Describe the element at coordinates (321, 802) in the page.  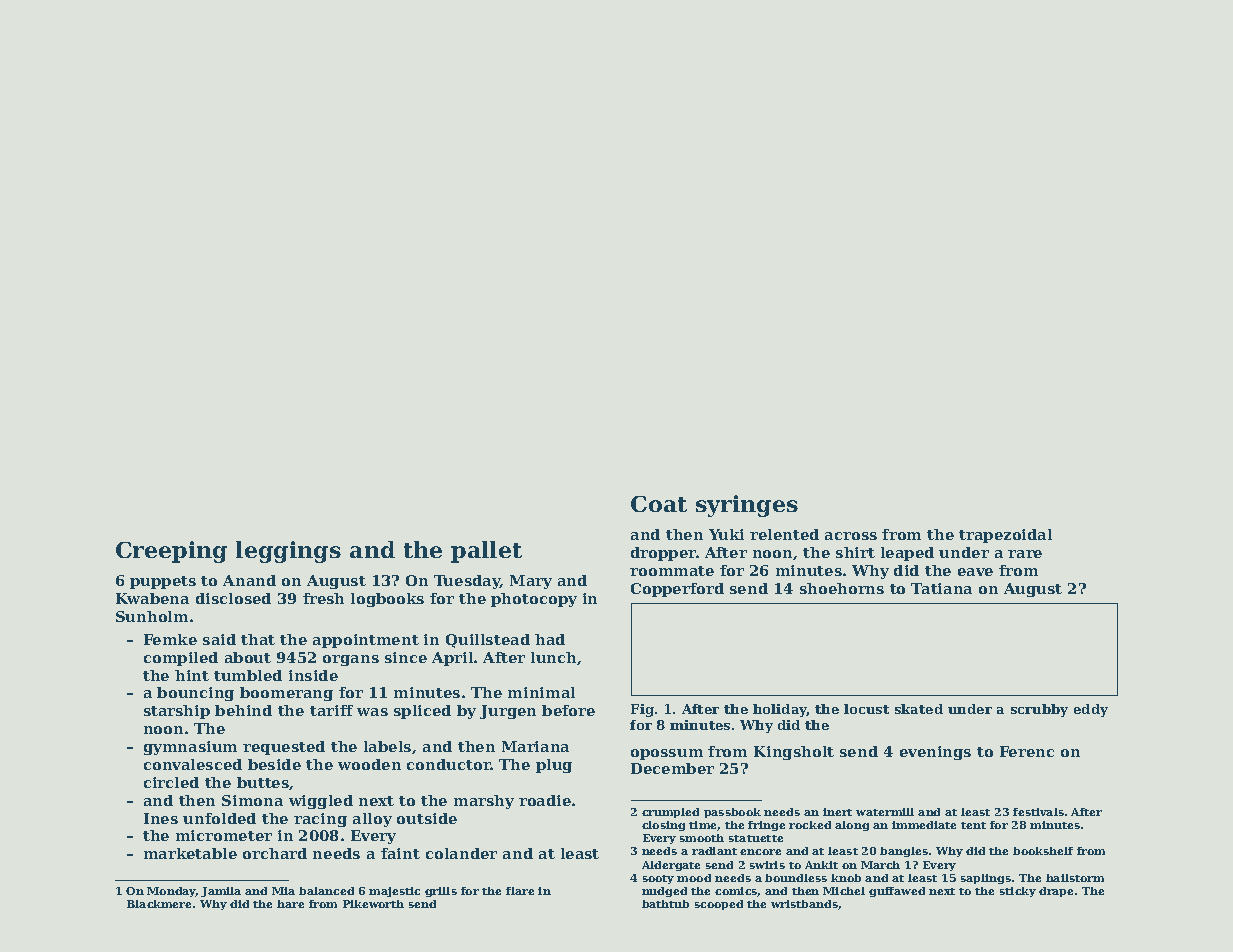
I see `wiggled` at that location.
